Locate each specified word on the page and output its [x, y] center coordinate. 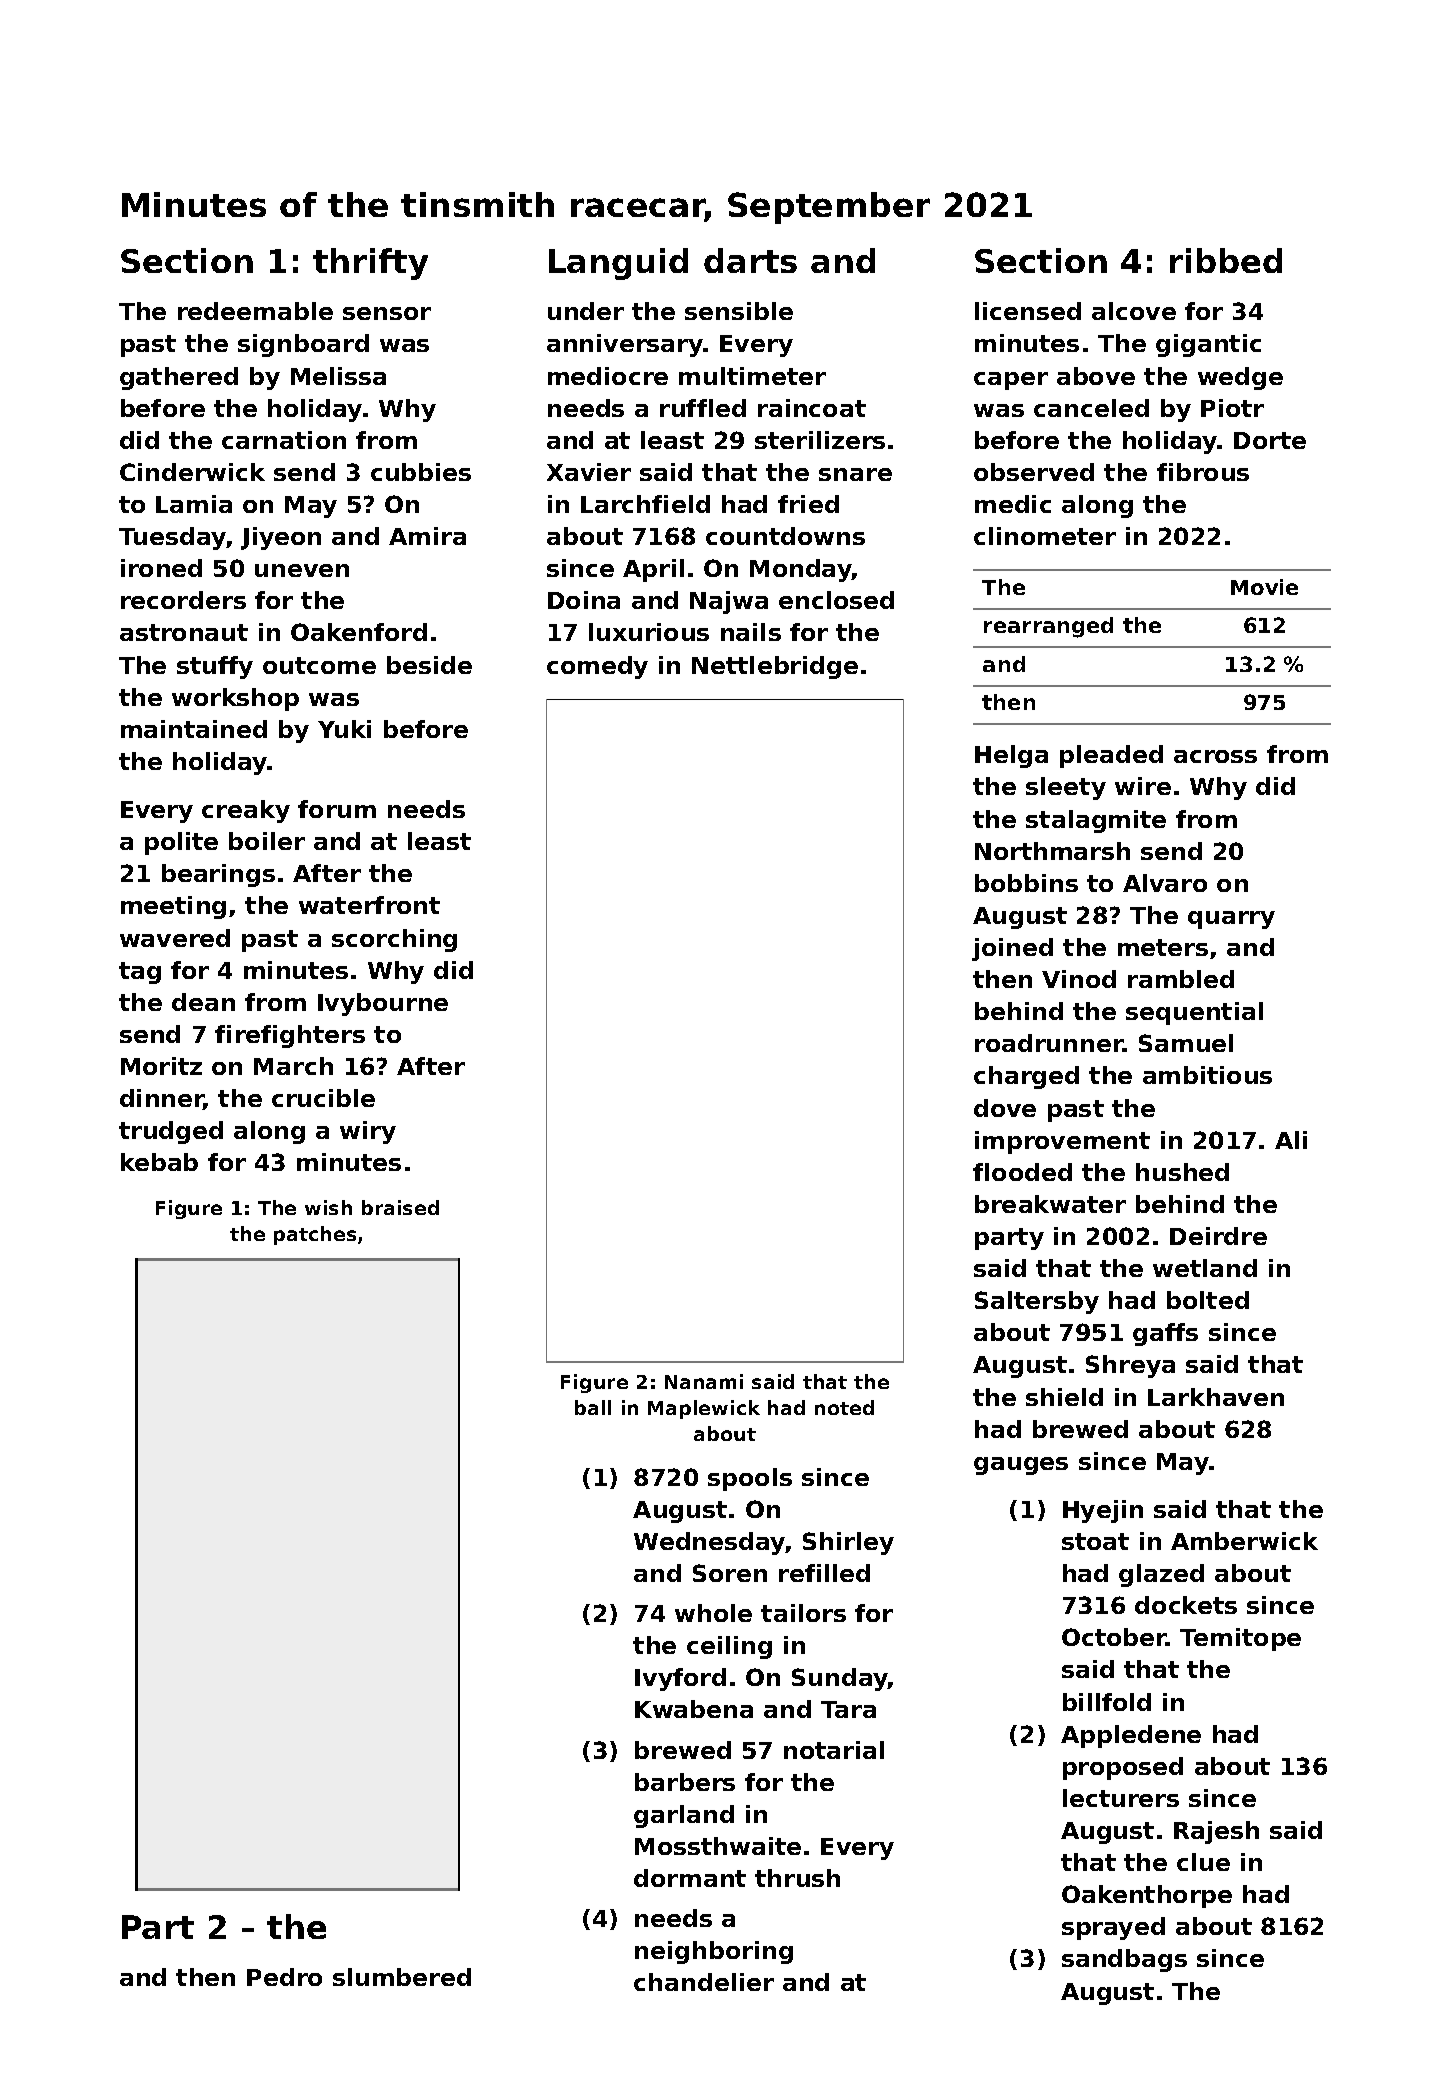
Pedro [284, 1977]
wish [328, 1207]
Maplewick [704, 1409]
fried [808, 504]
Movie [1264, 587]
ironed [161, 568]
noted [844, 1407]
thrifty [370, 264]
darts [750, 260]
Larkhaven [1216, 1397]
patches [315, 1235]
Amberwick [1244, 1541]
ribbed [1226, 260]
